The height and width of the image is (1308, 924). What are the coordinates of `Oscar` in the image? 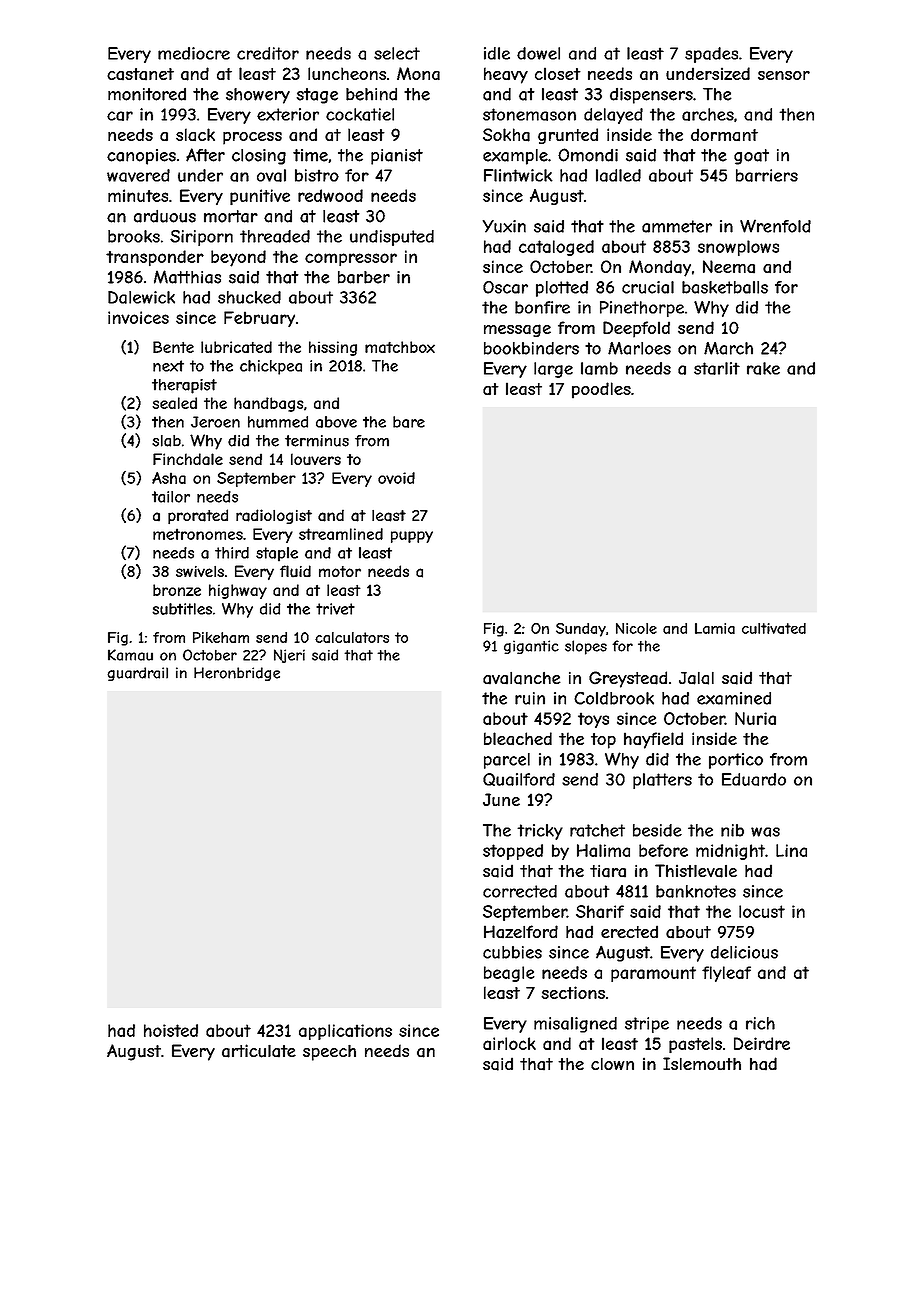 It's located at (505, 287).
